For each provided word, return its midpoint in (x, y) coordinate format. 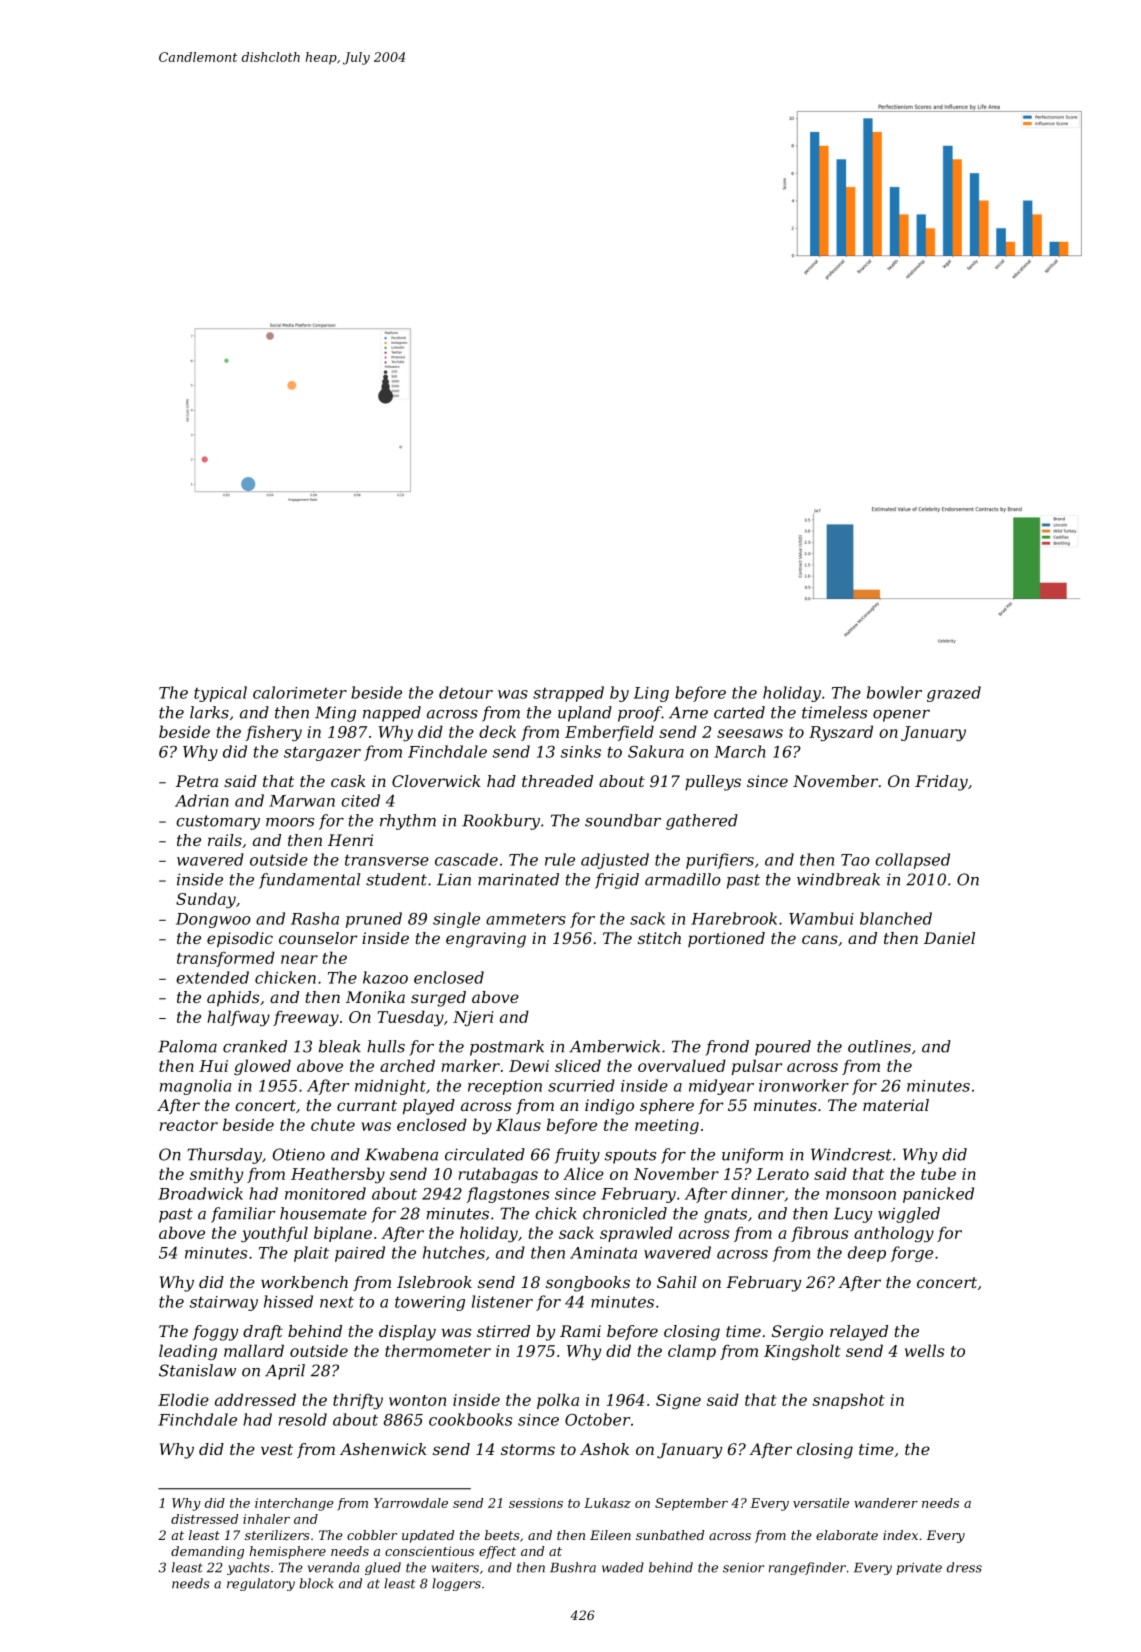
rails (225, 840)
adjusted (615, 861)
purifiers (720, 861)
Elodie (183, 1399)
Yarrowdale (411, 1503)
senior (743, 1568)
